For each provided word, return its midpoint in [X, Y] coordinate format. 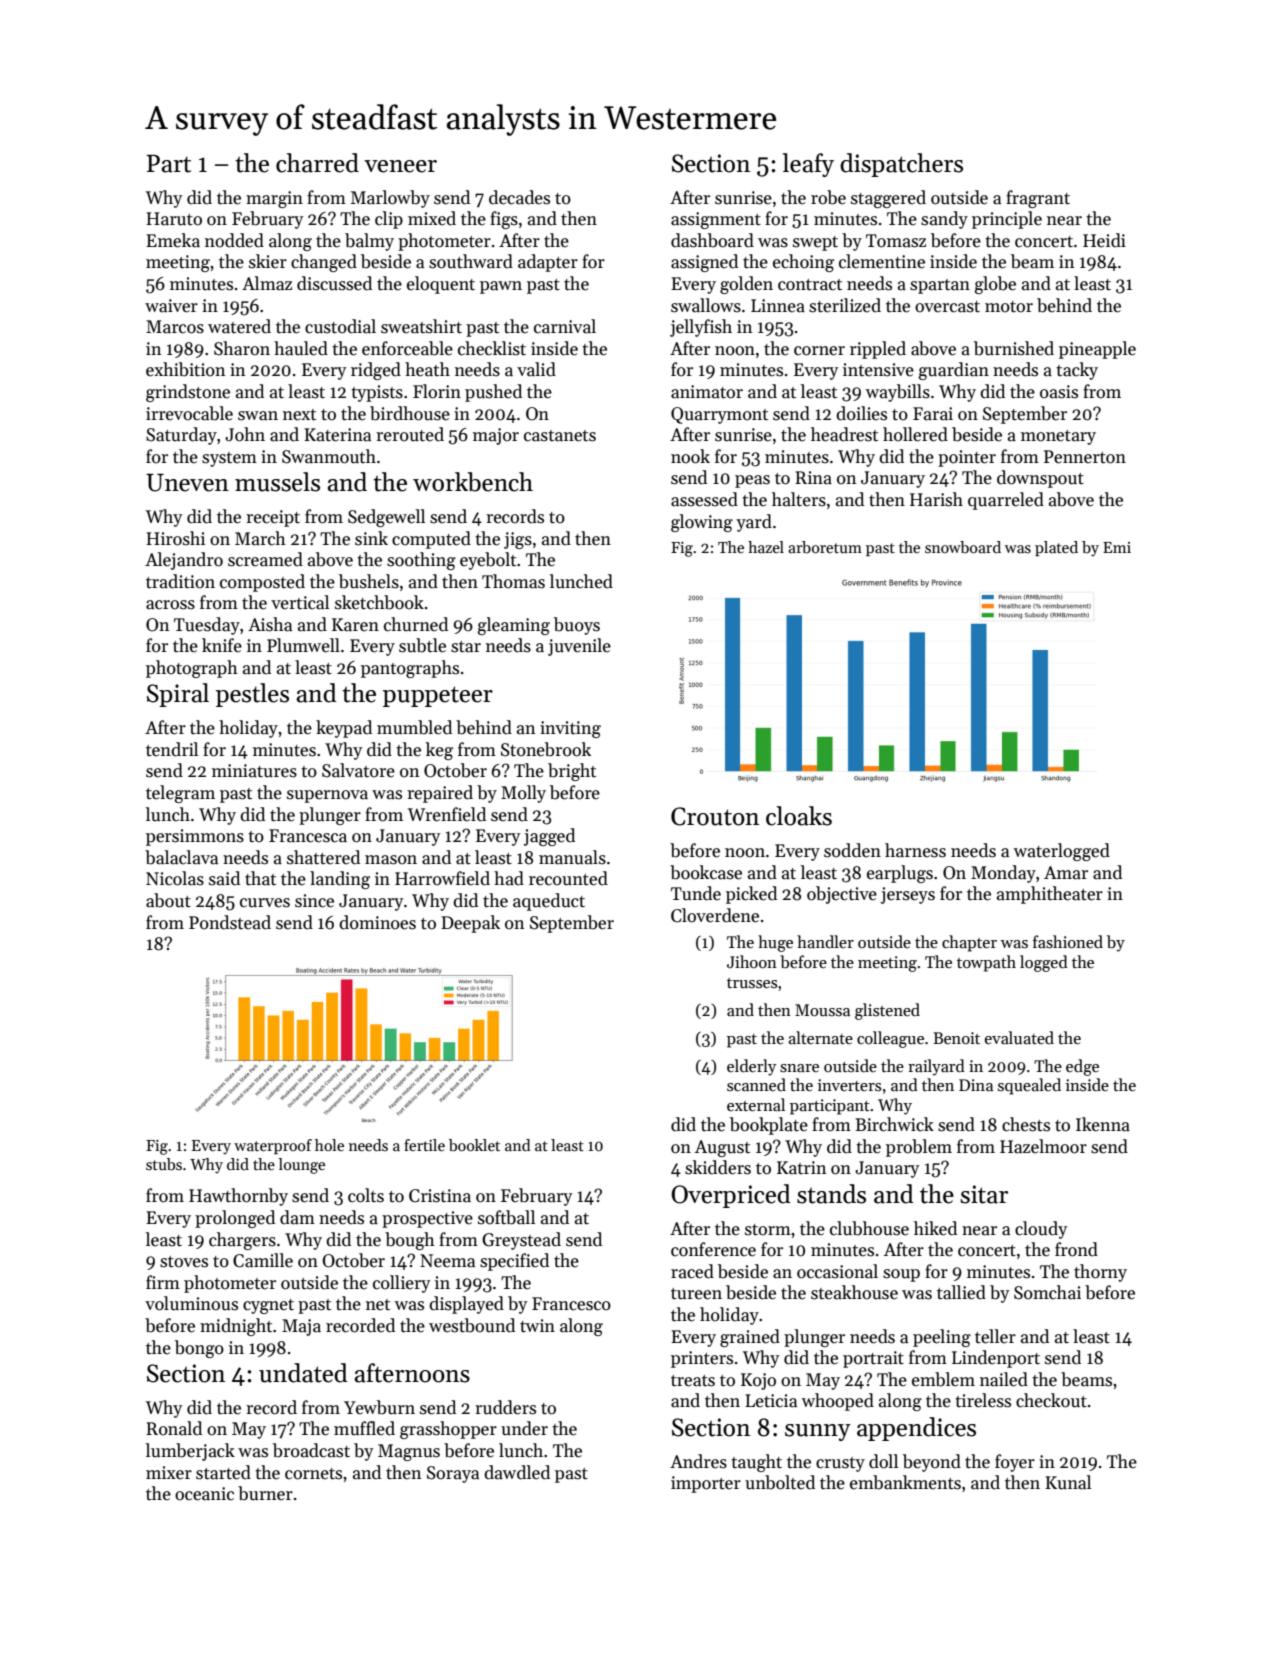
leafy [808, 165]
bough [410, 1241]
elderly [751, 1067]
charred [317, 163]
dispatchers [901, 165]
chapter [969, 943]
